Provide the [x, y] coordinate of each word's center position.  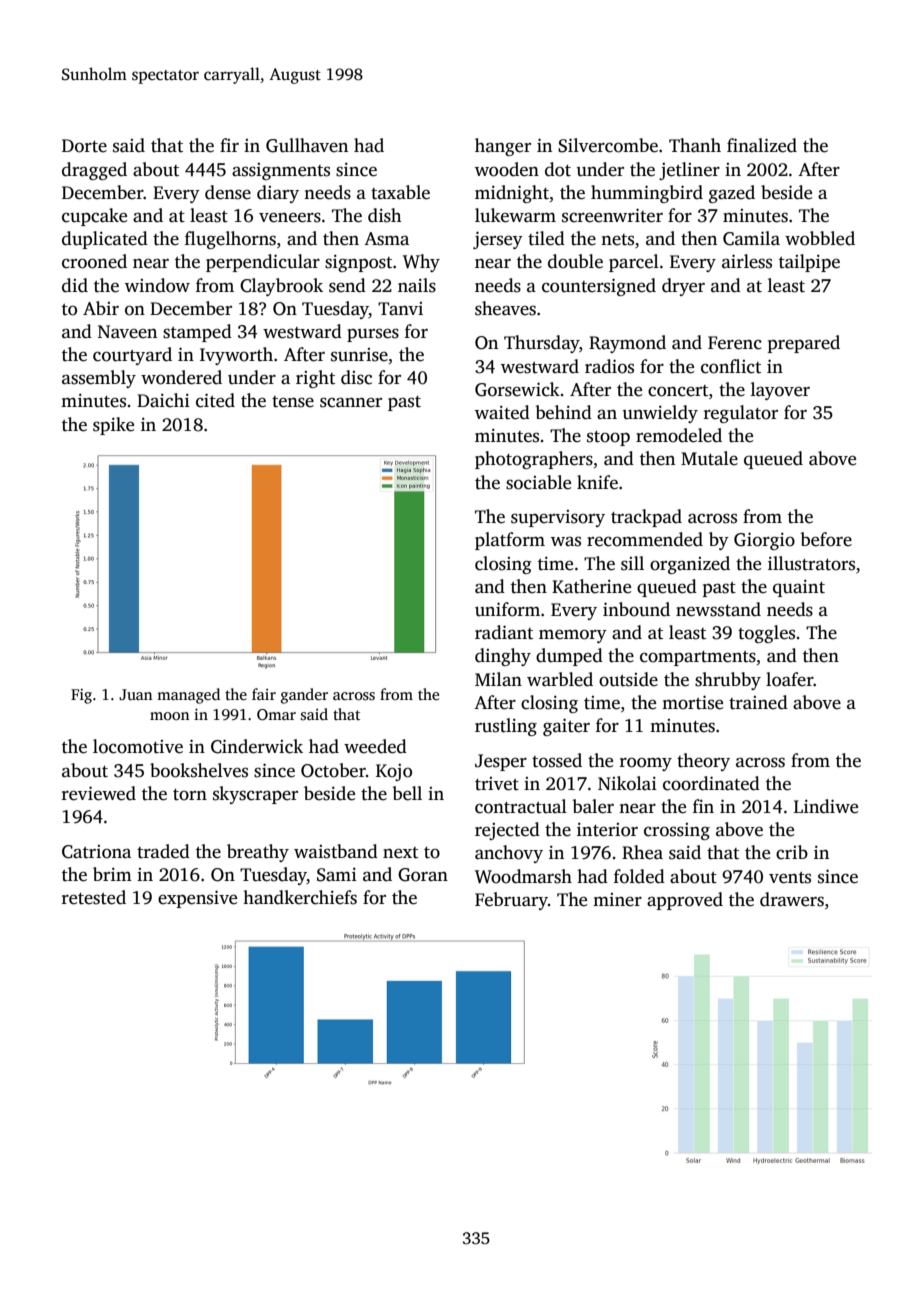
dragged [94, 171]
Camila [751, 238]
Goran [423, 875]
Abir [101, 308]
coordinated [711, 783]
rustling [506, 727]
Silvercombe [608, 145]
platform [510, 541]
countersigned [599, 287]
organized [690, 565]
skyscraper [255, 795]
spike [113, 426]
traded [163, 851]
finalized [762, 145]
